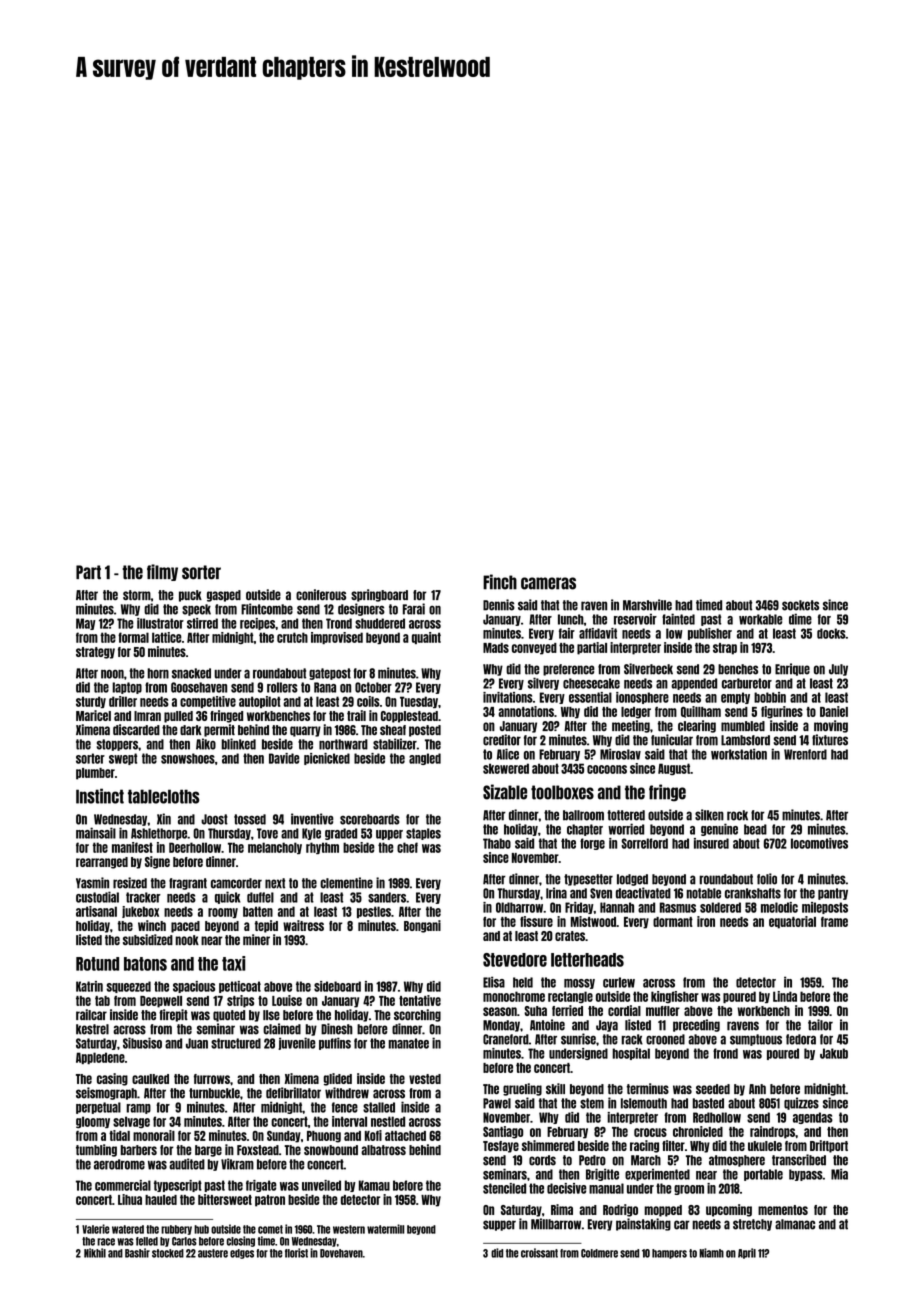 This screenshot has width=924, height=1308. I want to click on quaint, so click(426, 638).
